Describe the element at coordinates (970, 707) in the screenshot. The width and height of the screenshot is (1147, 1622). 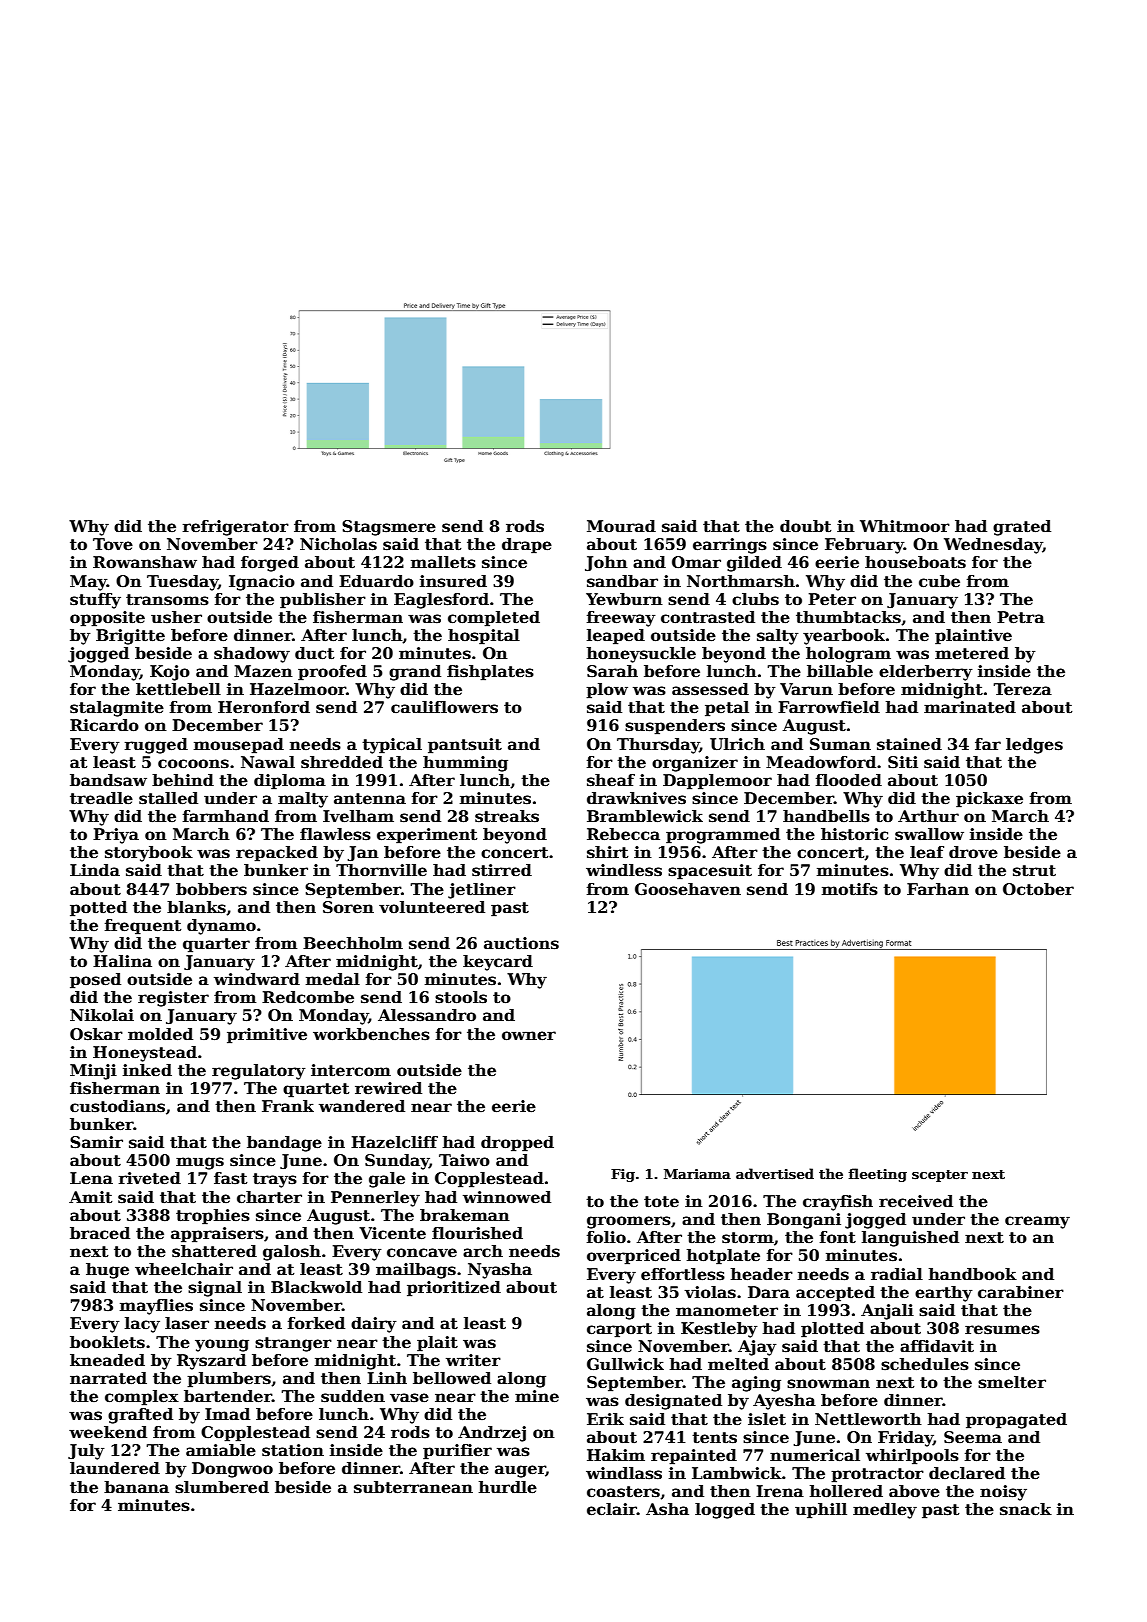
I see `marinated` at that location.
